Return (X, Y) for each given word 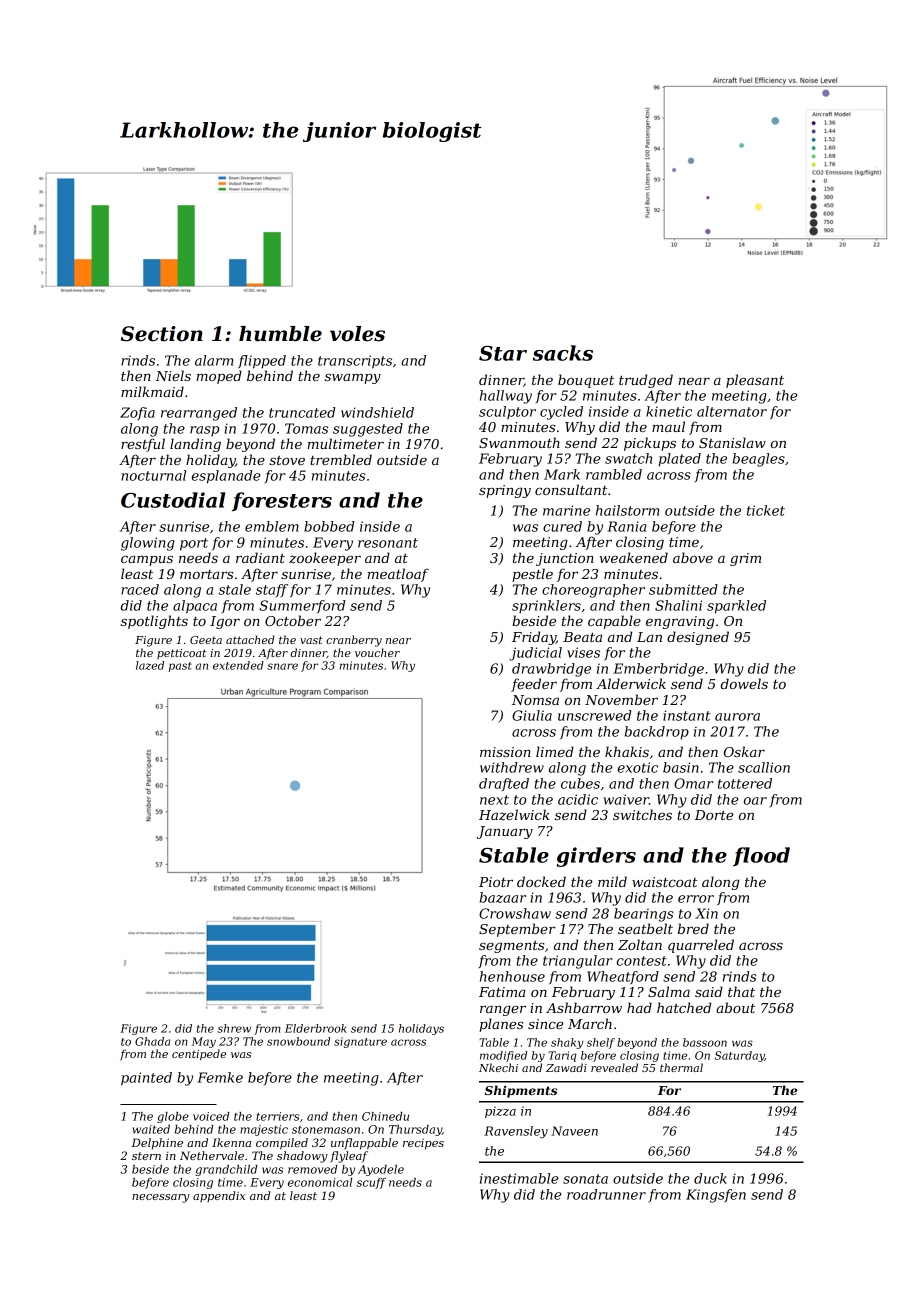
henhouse (512, 976)
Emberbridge (658, 670)
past (180, 667)
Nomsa (535, 700)
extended (238, 665)
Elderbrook (316, 1028)
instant (686, 715)
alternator (732, 411)
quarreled (701, 946)
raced (140, 589)
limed (555, 751)
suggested (368, 430)
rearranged (199, 414)
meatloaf (398, 575)
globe (173, 1117)
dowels (744, 683)
